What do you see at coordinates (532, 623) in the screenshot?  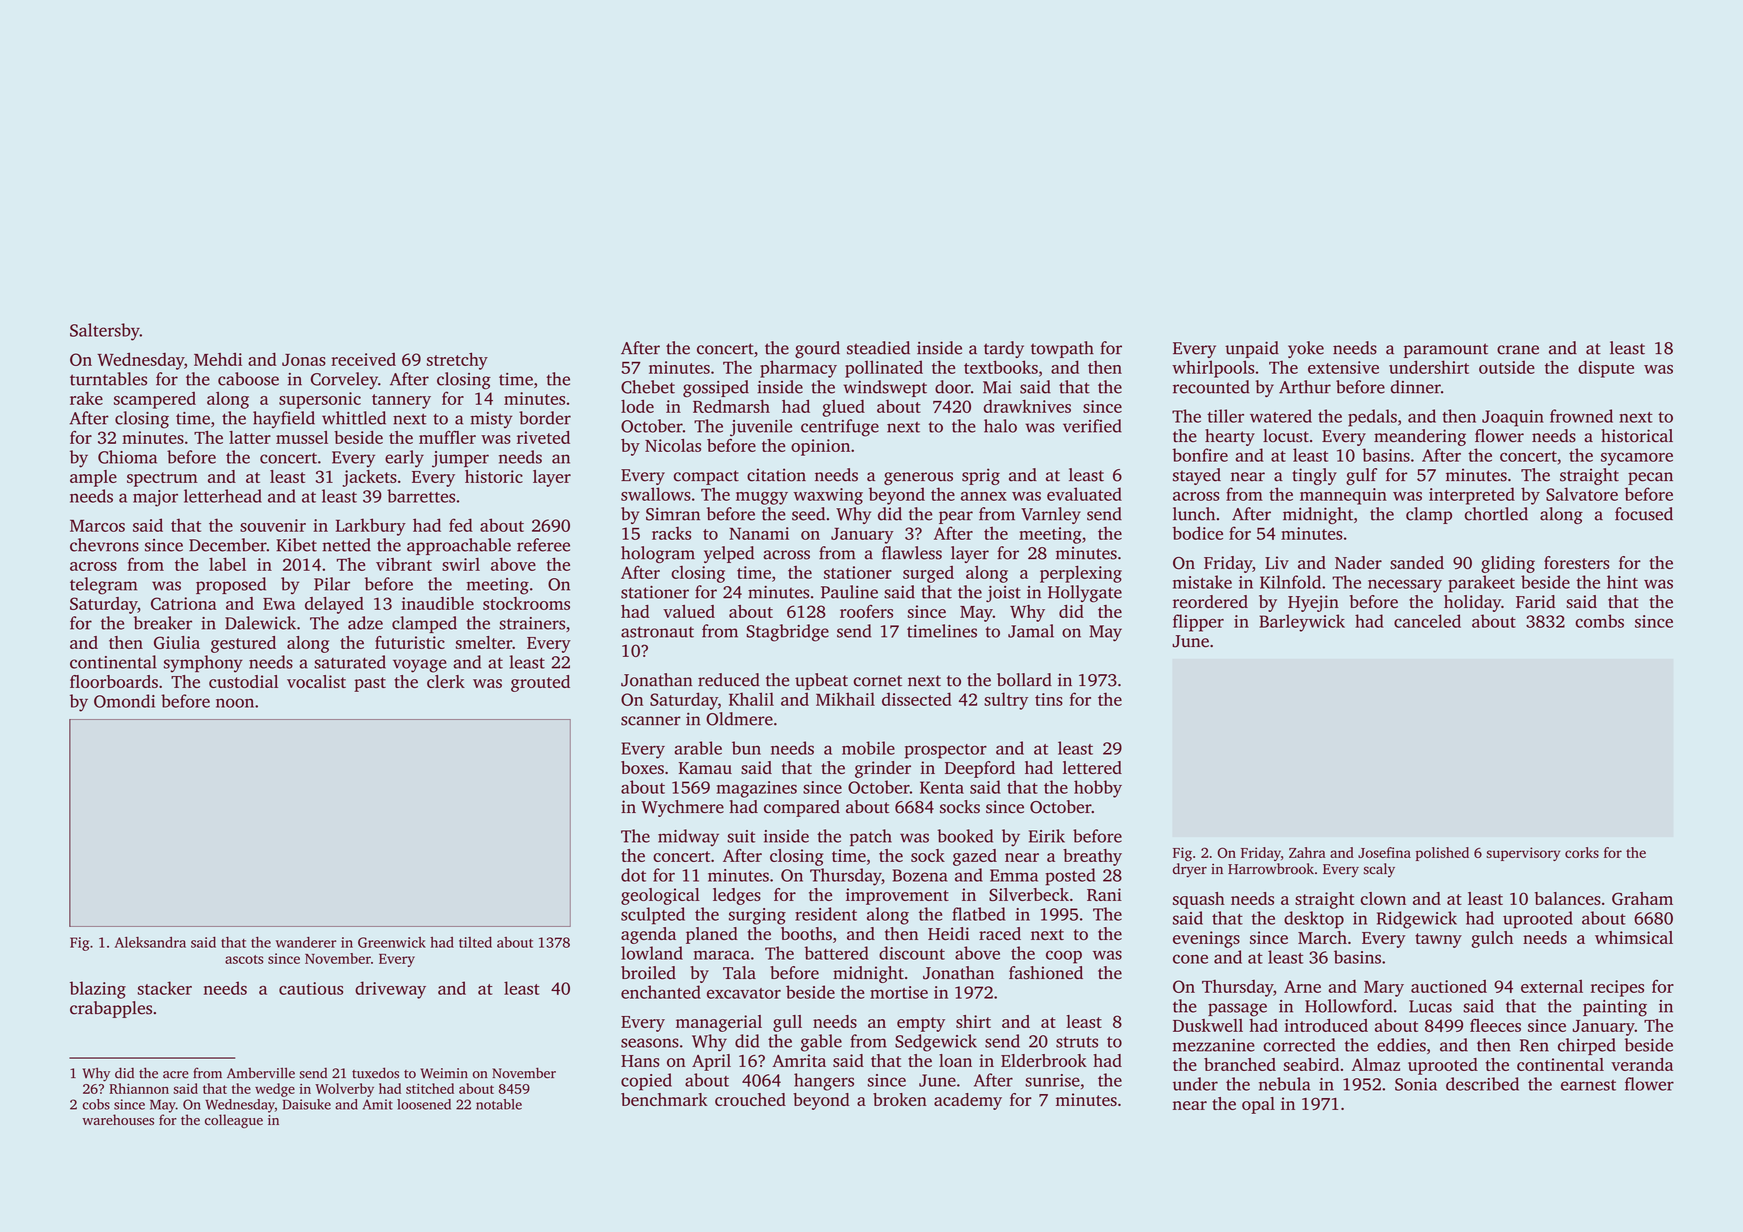 I see `strainers` at bounding box center [532, 623].
